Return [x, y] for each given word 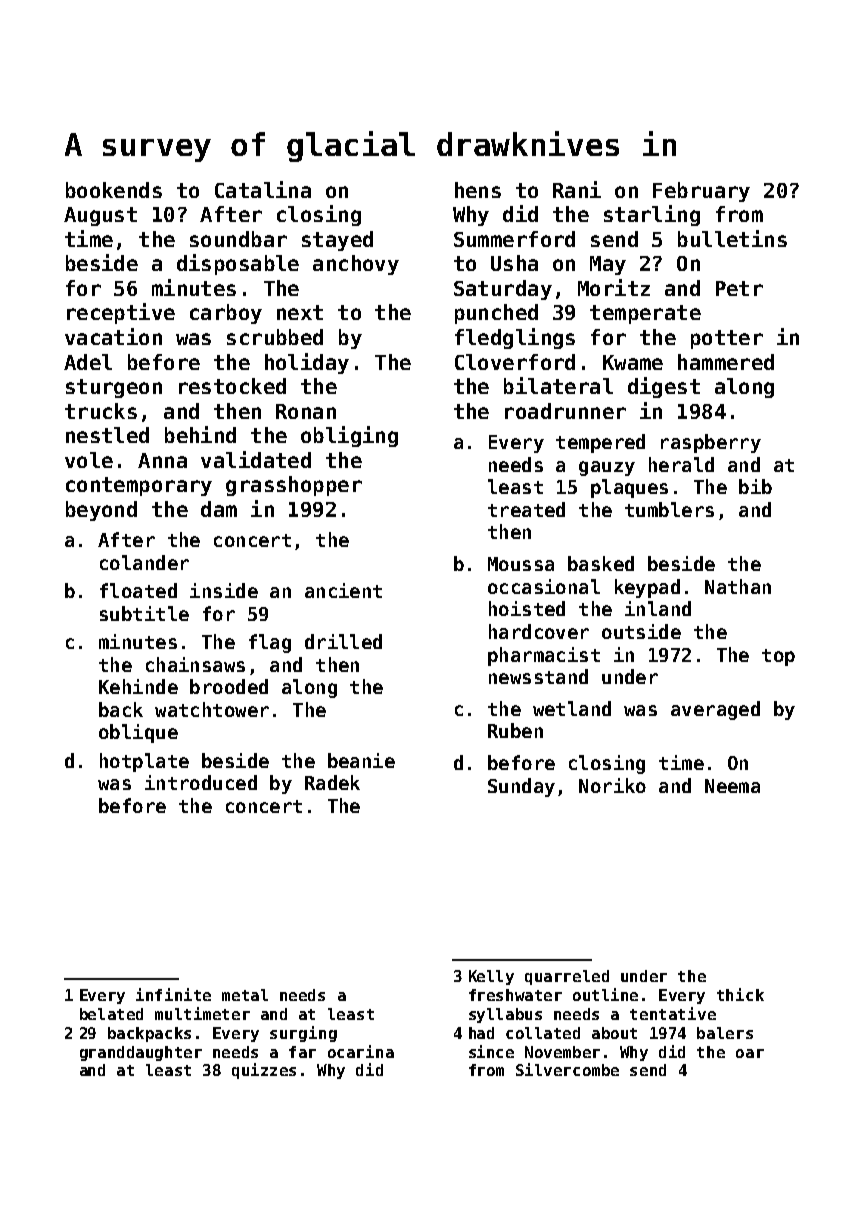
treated [526, 509]
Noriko [612, 785]
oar [750, 1053]
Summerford [514, 239]
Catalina [263, 189]
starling [652, 215]
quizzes [264, 1071]
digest [664, 387]
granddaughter [141, 1053]
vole [89, 460]
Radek [332, 782]
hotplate [144, 762]
